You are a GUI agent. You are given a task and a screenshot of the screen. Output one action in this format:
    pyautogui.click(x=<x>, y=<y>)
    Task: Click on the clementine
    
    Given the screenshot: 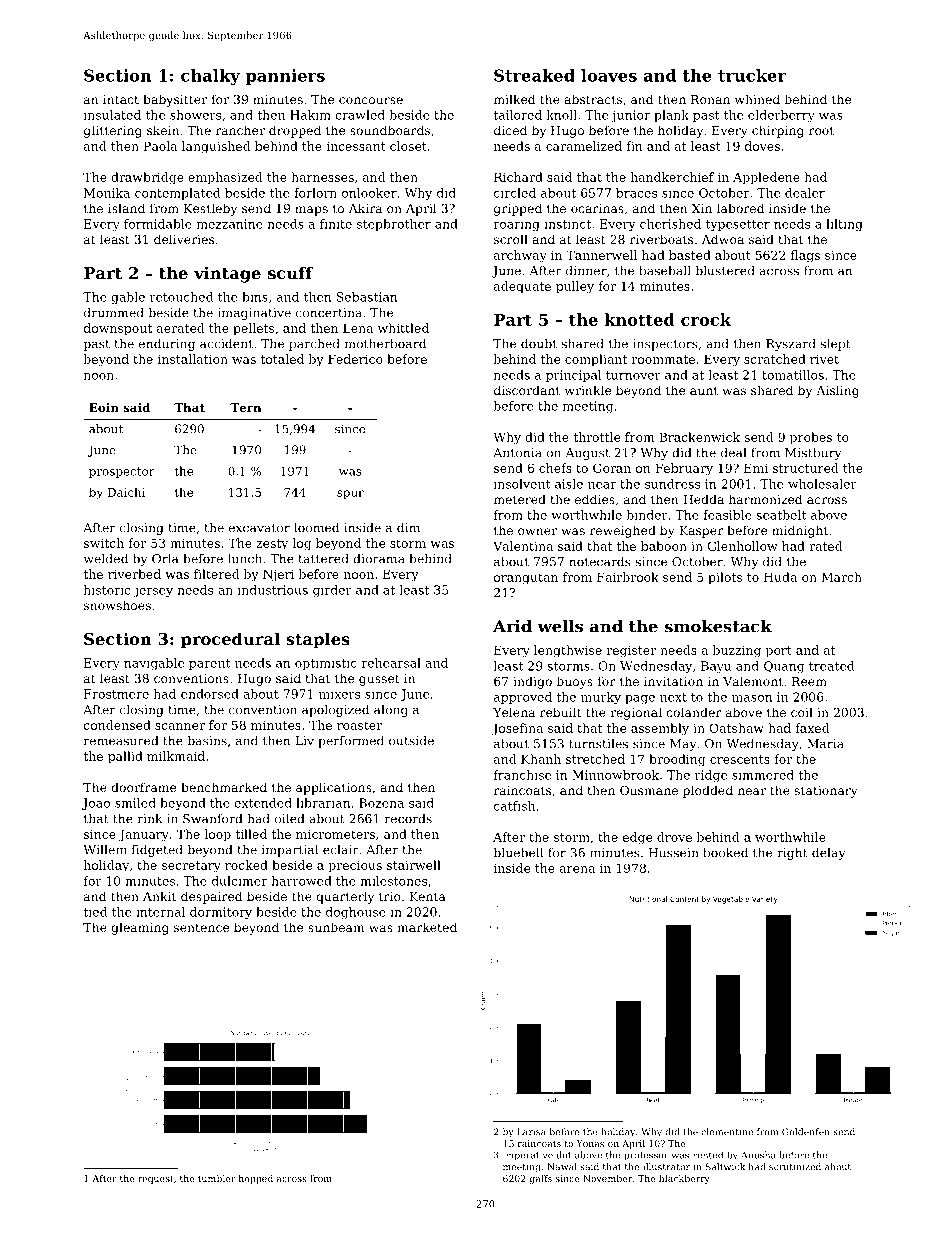 What is the action you would take?
    pyautogui.click(x=727, y=1132)
